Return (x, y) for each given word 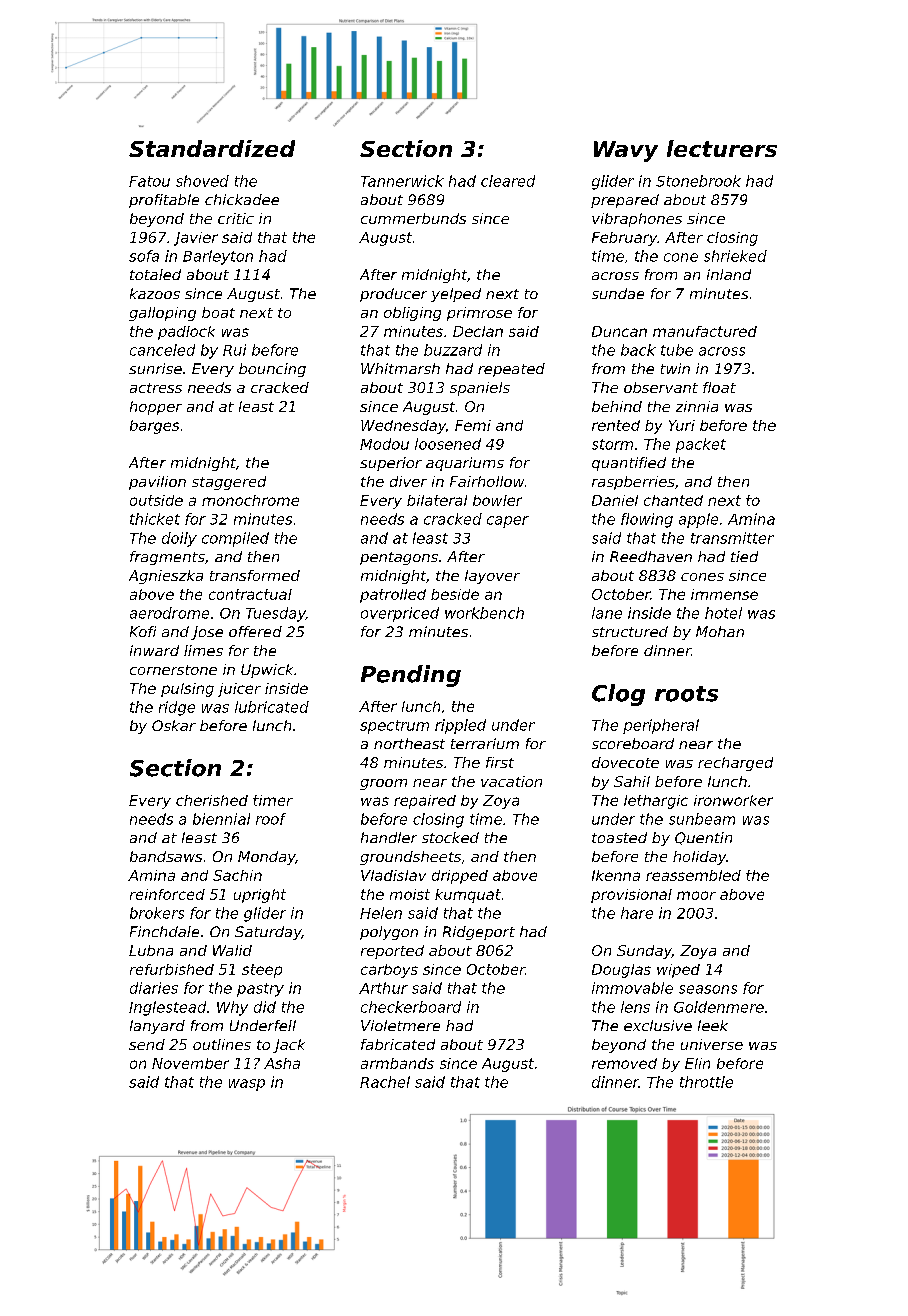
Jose (207, 633)
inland (729, 274)
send (147, 1044)
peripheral (661, 726)
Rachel (385, 1082)
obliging (412, 314)
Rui (234, 350)
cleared (508, 181)
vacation (511, 781)
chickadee (242, 199)
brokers (157, 913)
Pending (411, 676)
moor (696, 895)
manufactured (705, 331)
